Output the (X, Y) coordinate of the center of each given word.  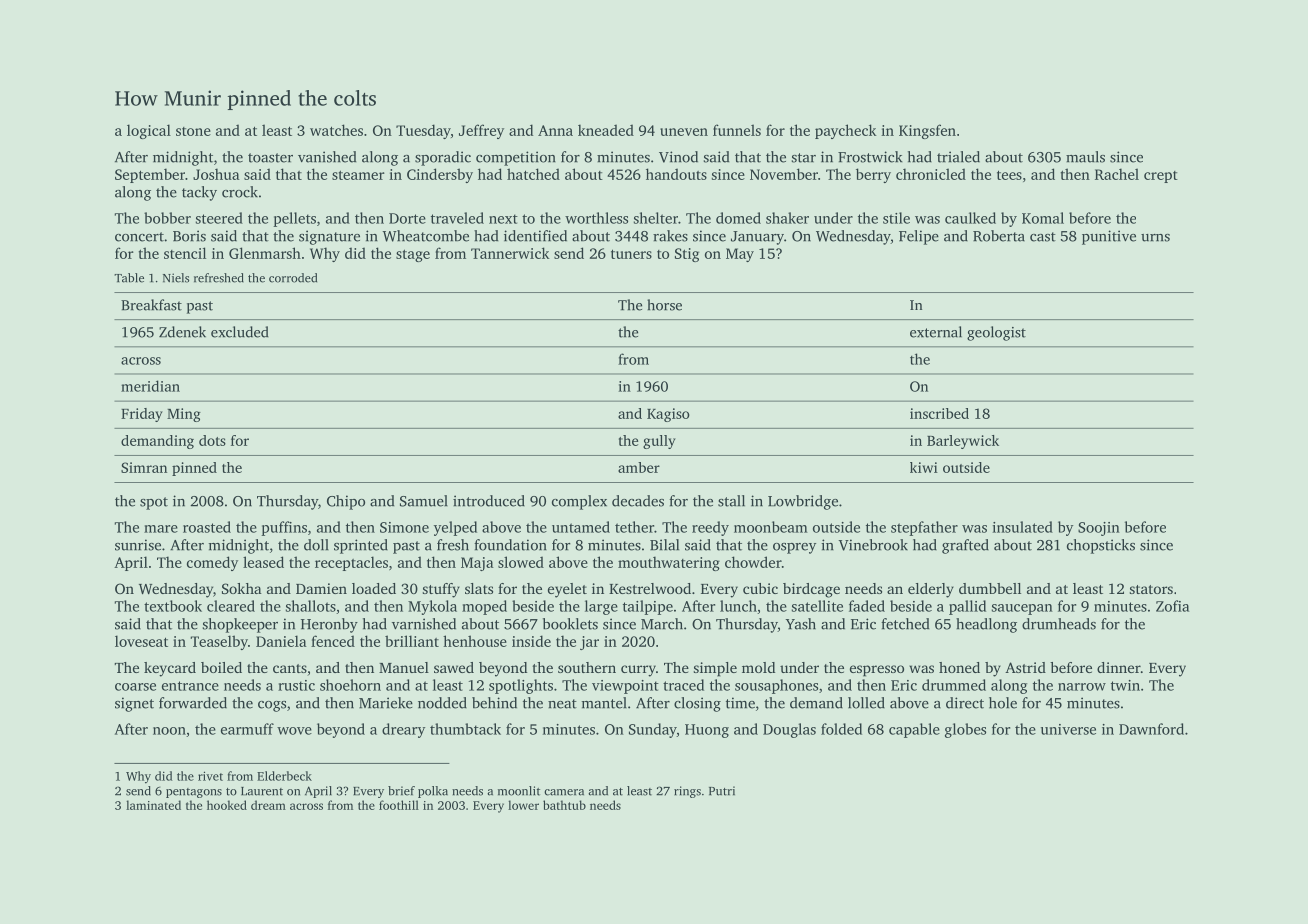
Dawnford (1151, 729)
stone (193, 131)
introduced (489, 501)
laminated (153, 805)
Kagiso (668, 415)
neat (562, 704)
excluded (240, 332)
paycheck (846, 131)
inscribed (939, 413)
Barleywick (963, 442)
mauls (1085, 157)
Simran (144, 467)
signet (134, 704)
